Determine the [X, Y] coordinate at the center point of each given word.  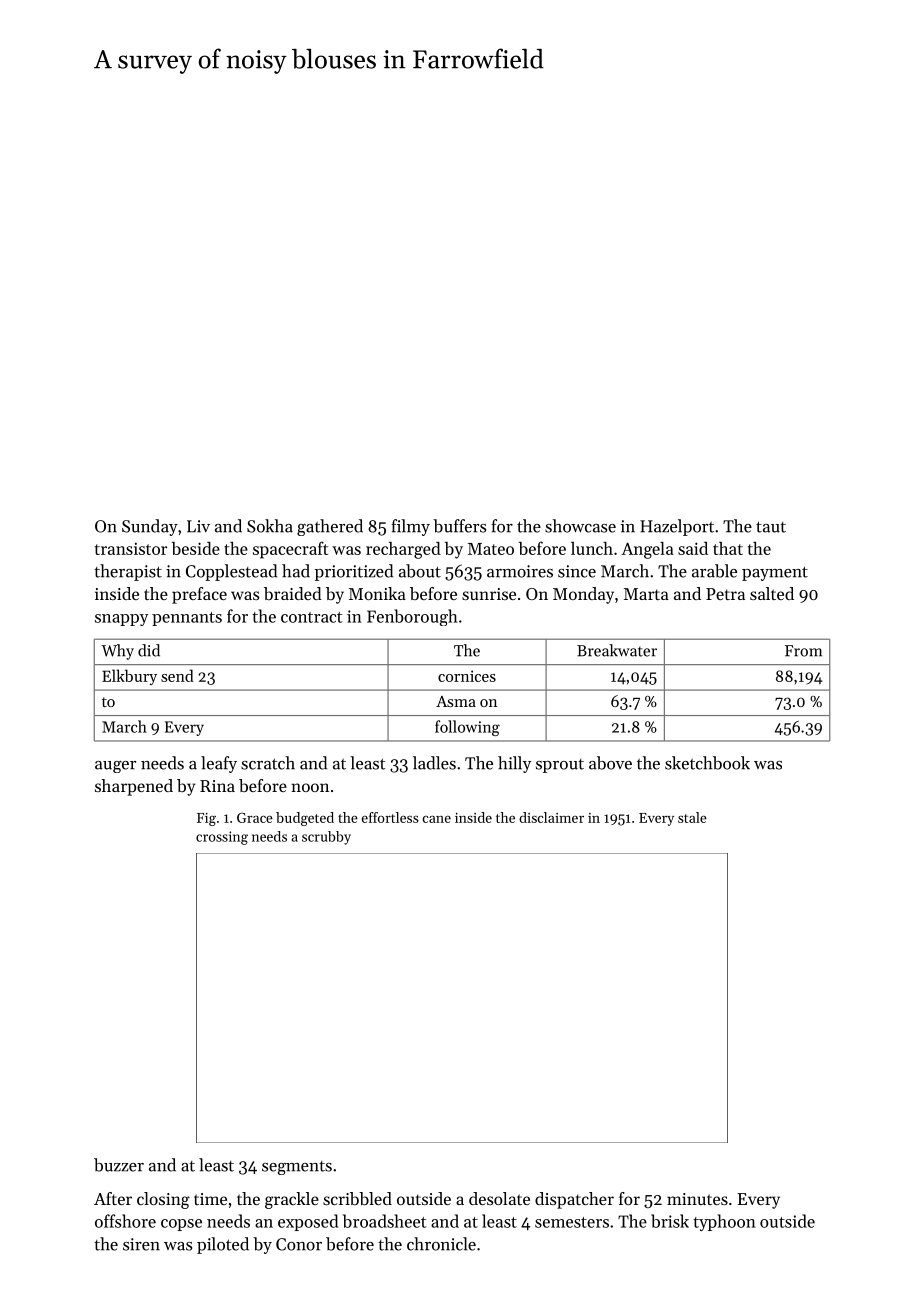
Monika [377, 593]
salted [772, 593]
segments [297, 1168]
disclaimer [551, 817]
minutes [697, 1199]
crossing [222, 838]
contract [311, 617]
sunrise [489, 594]
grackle [292, 1200]
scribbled [357, 1198]
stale [692, 817]
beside [196, 548]
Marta [646, 594]
